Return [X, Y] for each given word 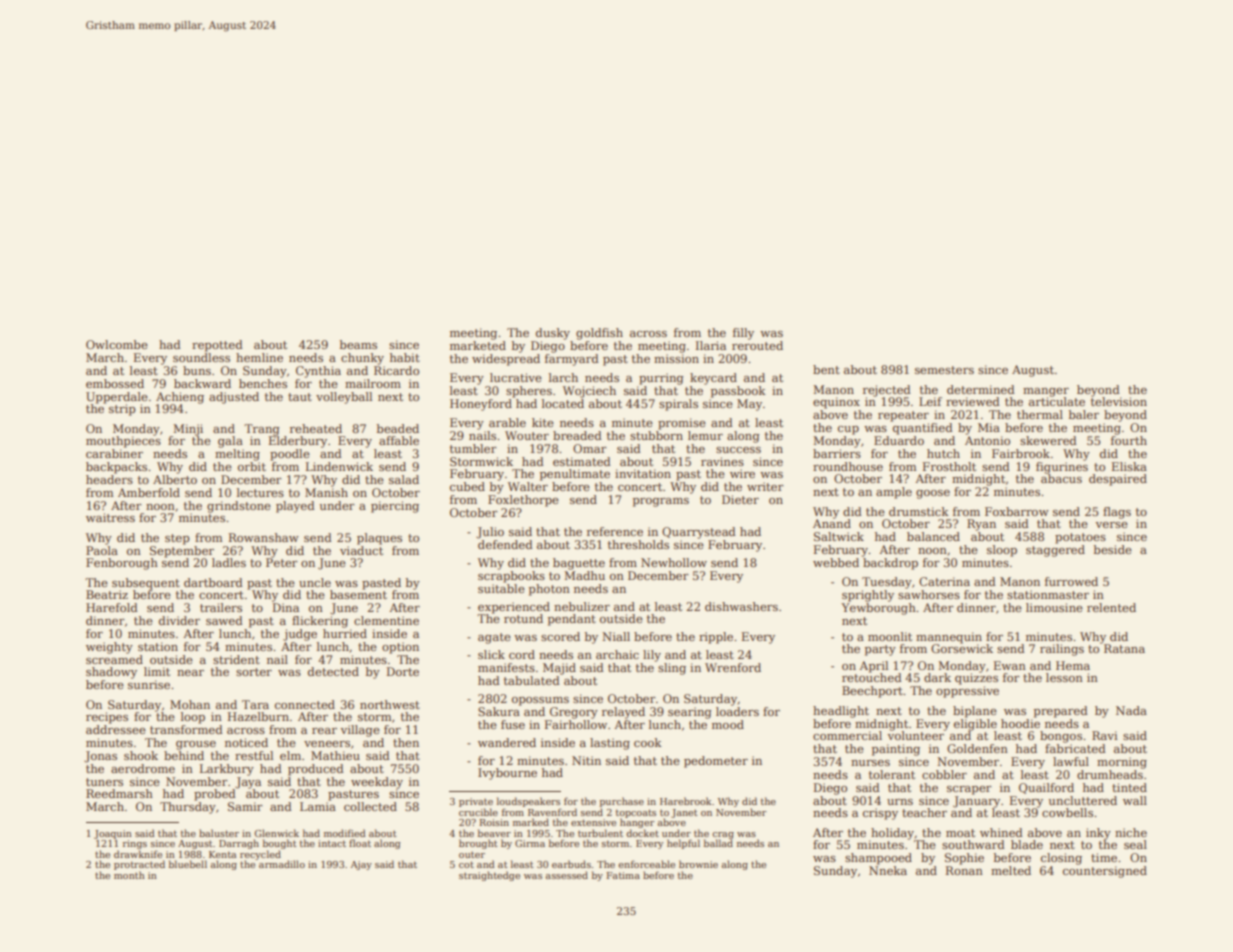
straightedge [489, 876]
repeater [903, 416]
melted [1011, 870]
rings [135, 844]
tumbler [473, 448]
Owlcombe [117, 344]
